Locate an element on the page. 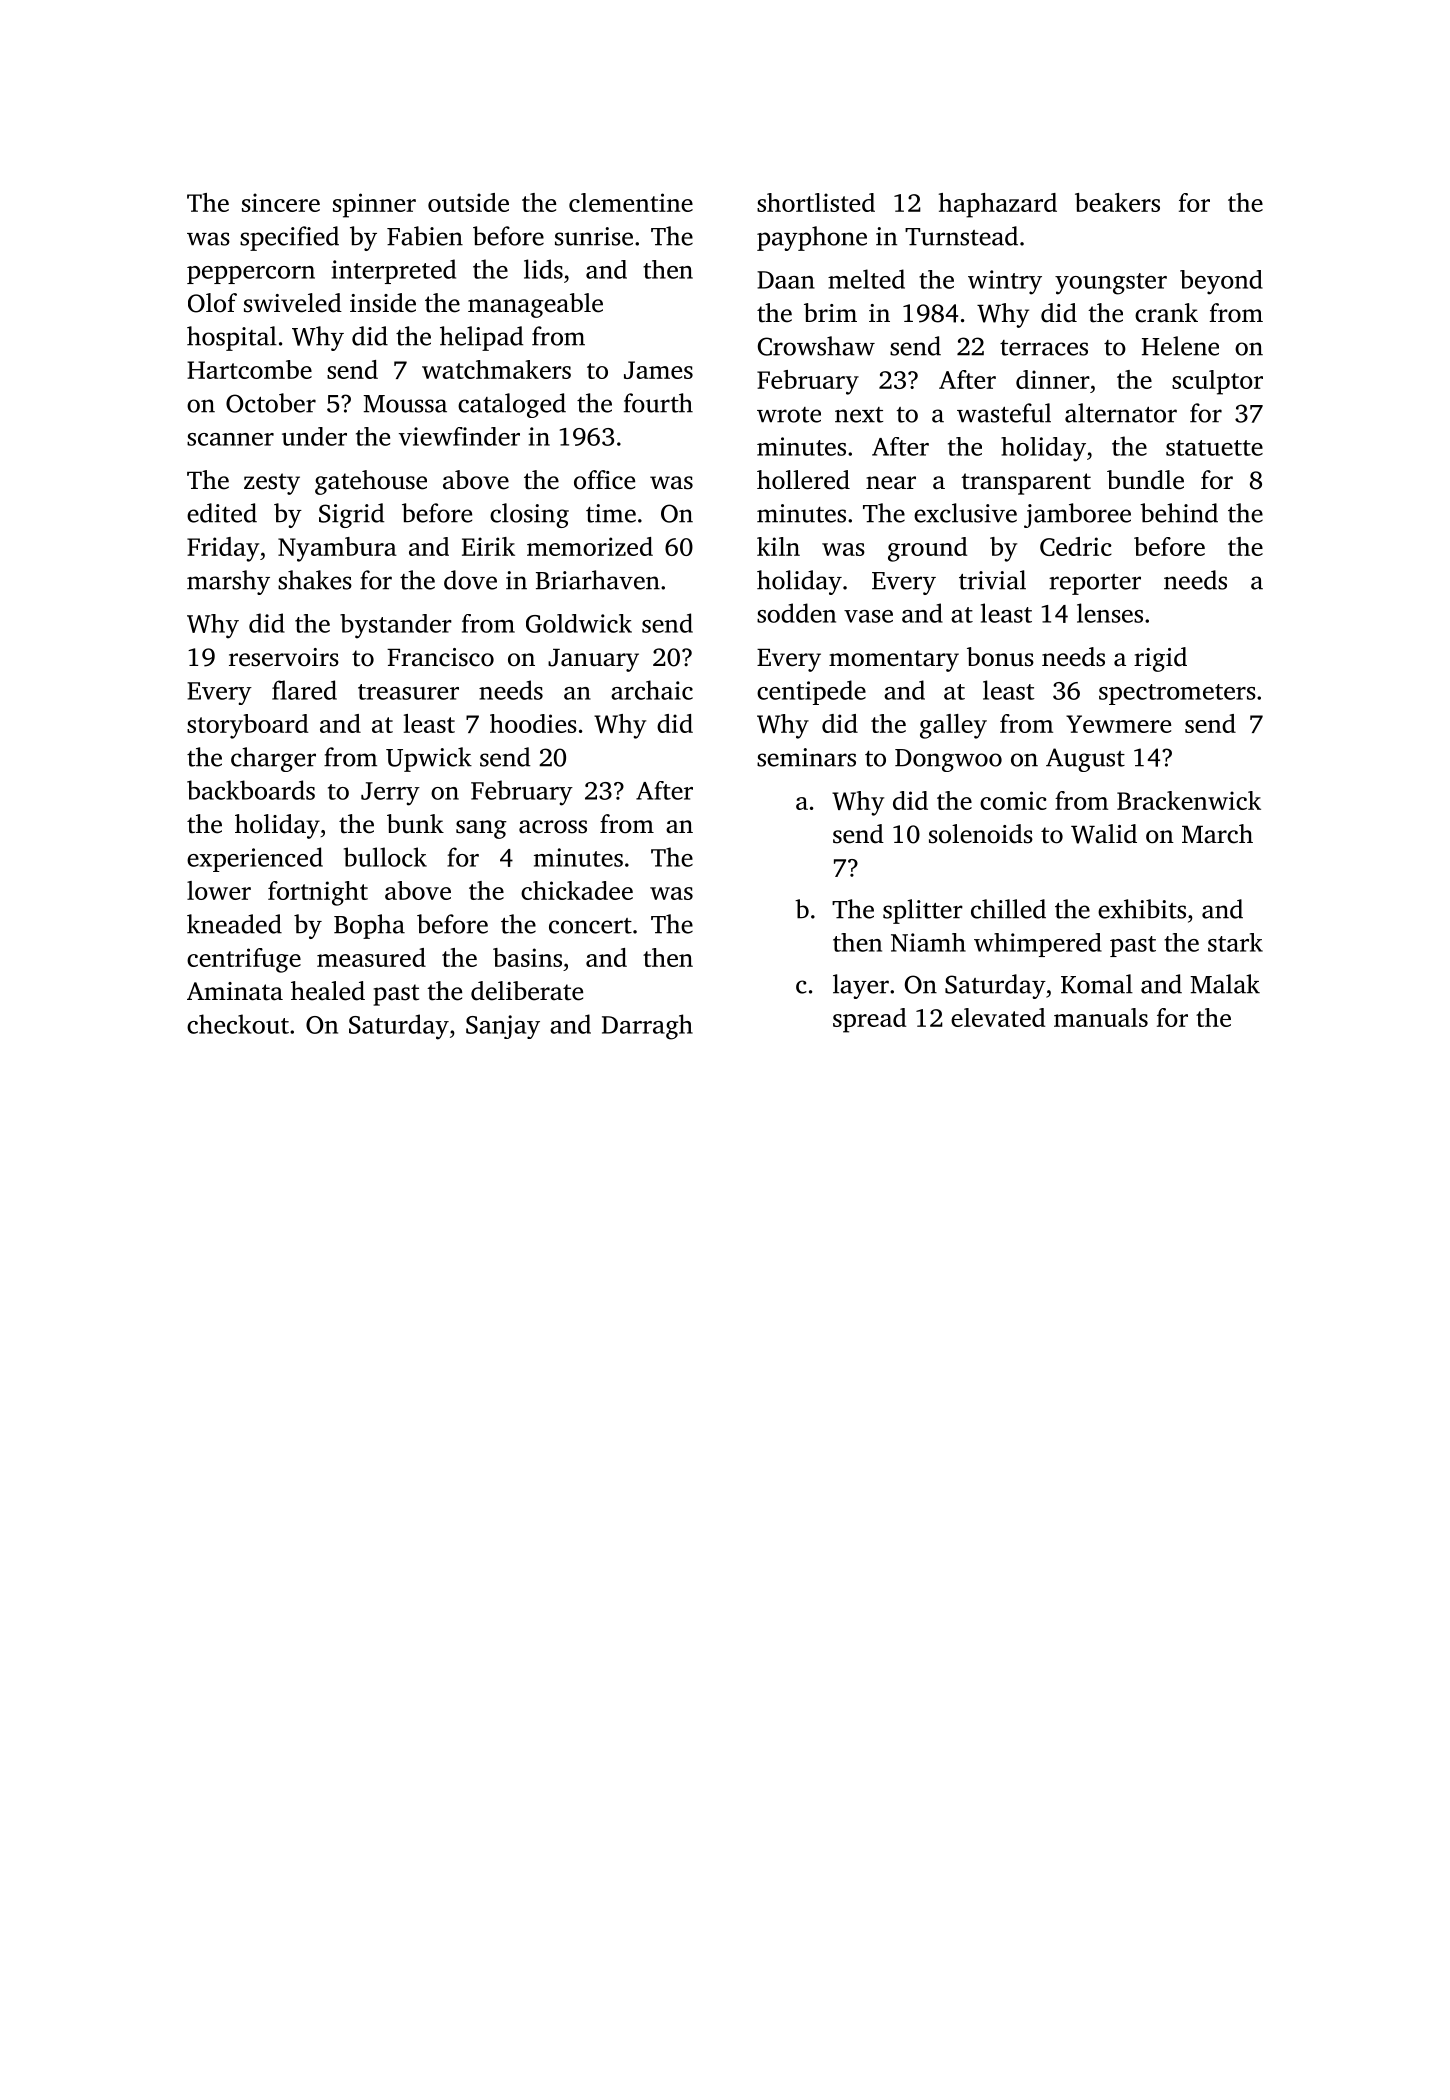 This image has width=1450, height=2100. outside is located at coordinates (468, 202).
